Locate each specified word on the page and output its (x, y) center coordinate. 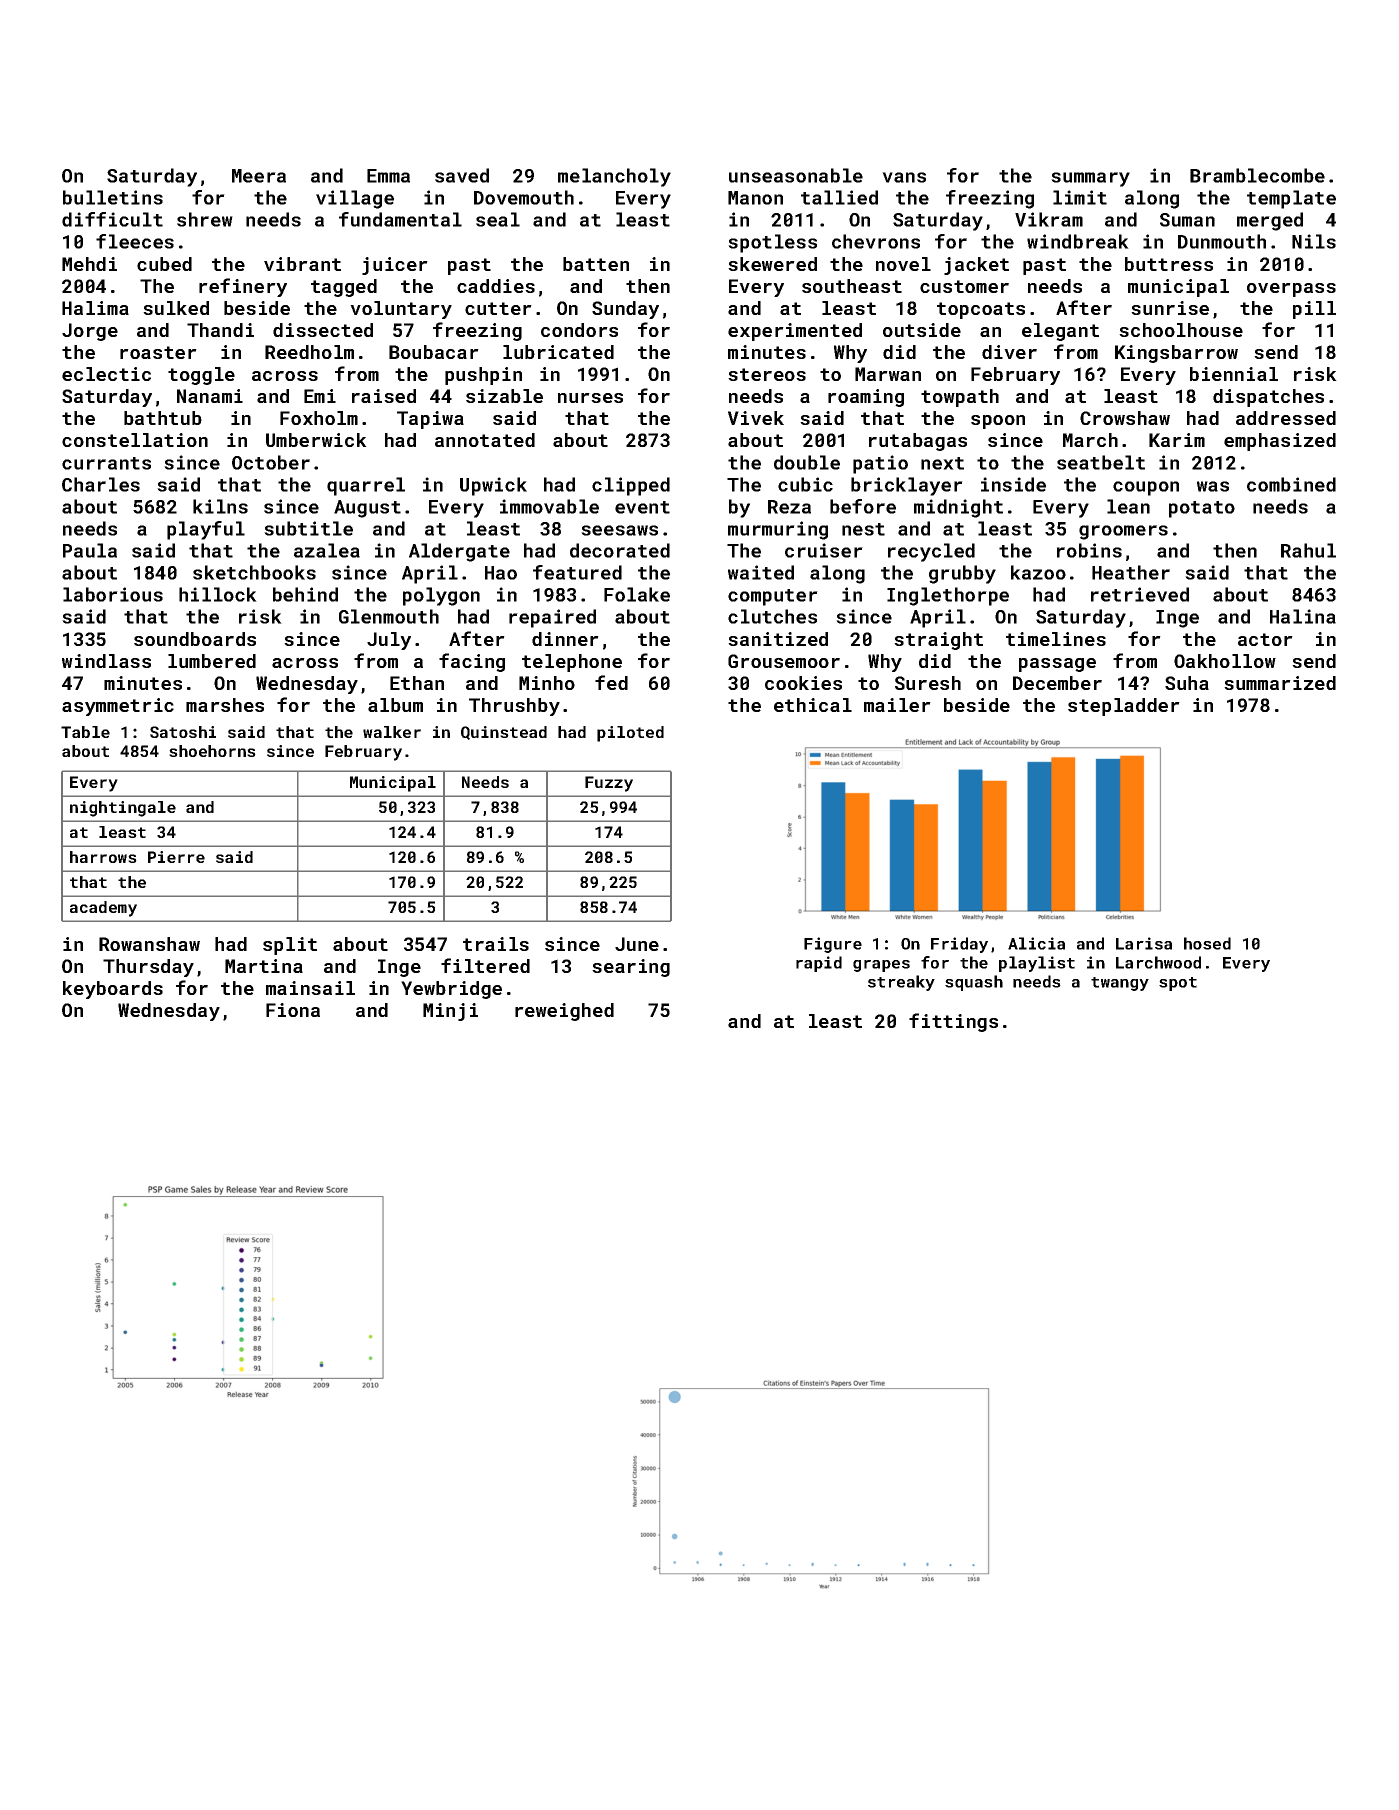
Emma (388, 176)
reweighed (564, 1012)
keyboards (113, 990)
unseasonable (796, 175)
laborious (113, 594)
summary (1090, 179)
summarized (1280, 683)
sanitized (778, 639)
